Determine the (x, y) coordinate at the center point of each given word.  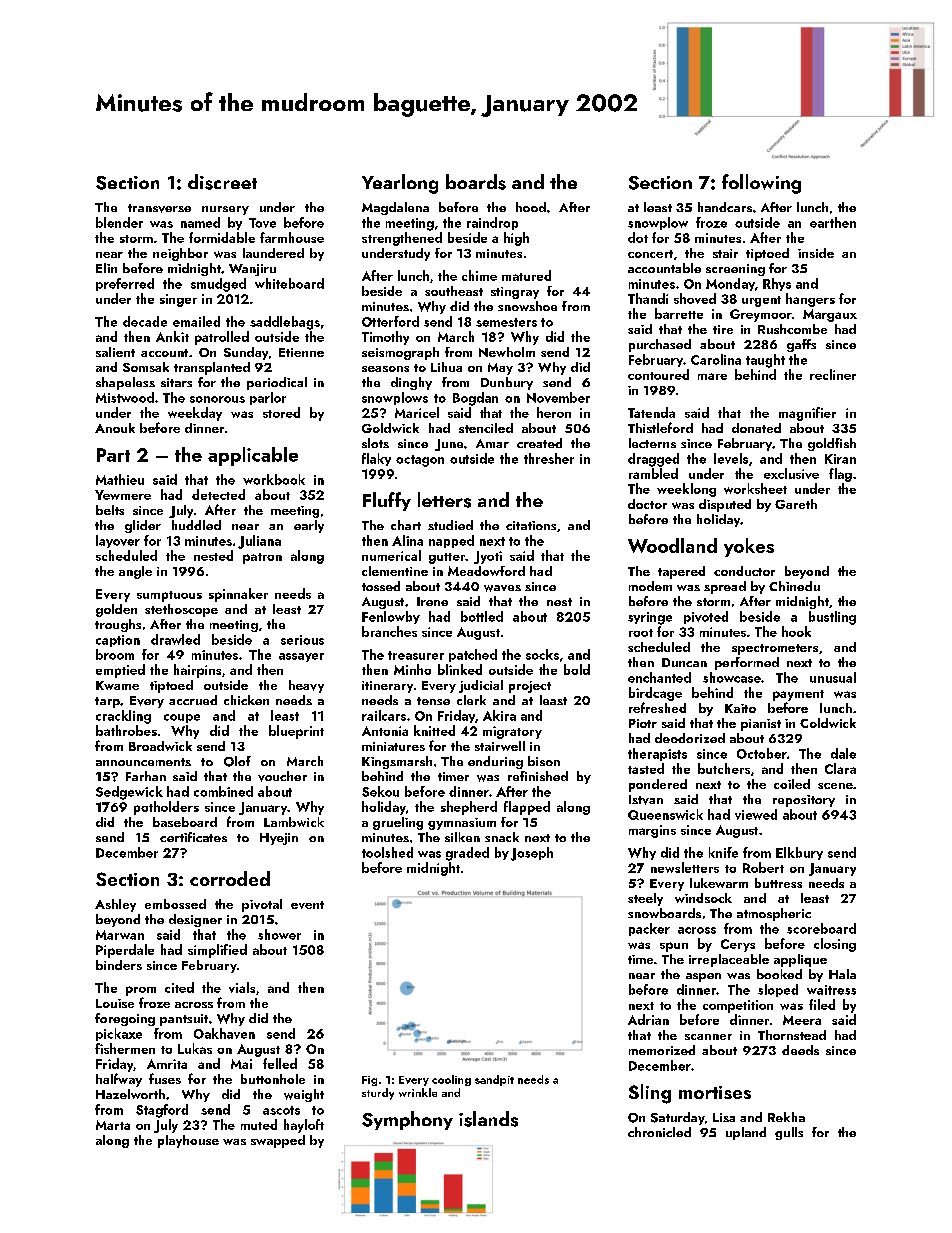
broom (115, 654)
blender (119, 222)
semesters (506, 322)
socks (542, 654)
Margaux (830, 315)
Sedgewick (129, 793)
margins (652, 831)
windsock (703, 898)
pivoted (706, 617)
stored (281, 412)
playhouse (188, 1141)
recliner (833, 374)
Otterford (390, 321)
